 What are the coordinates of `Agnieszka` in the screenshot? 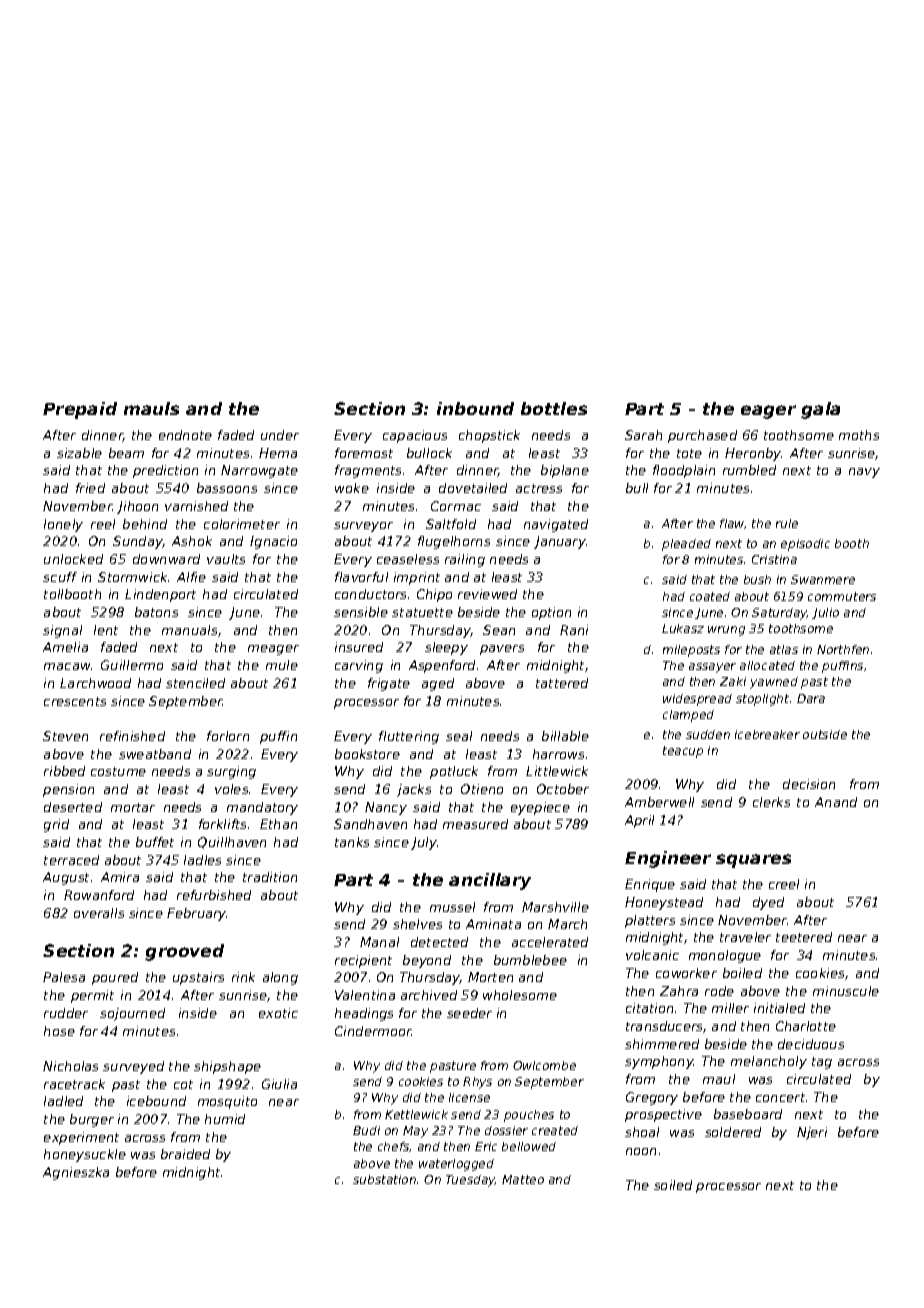 It's located at (76, 1173).
